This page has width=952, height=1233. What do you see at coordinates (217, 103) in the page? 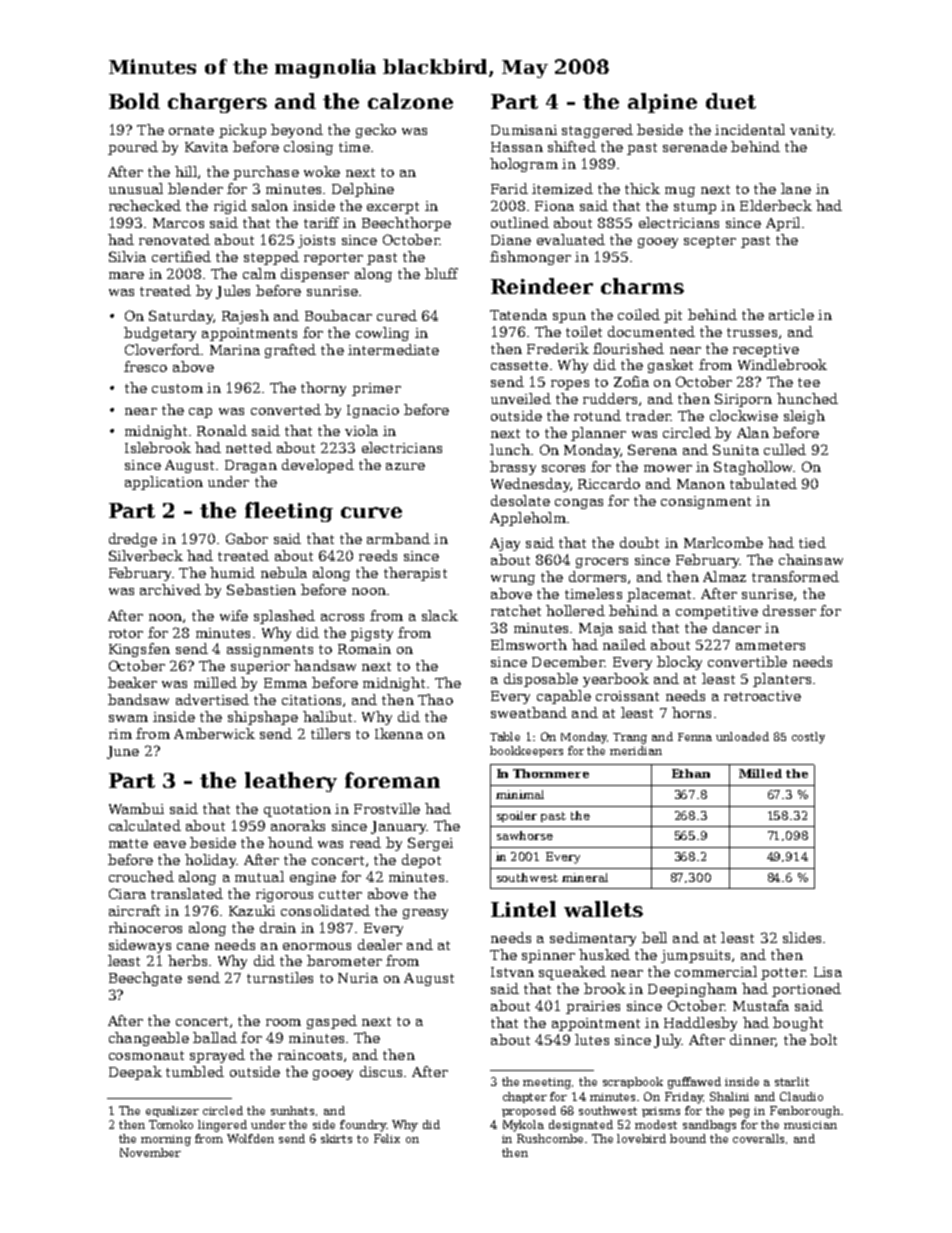
I see `chargers` at bounding box center [217, 103].
